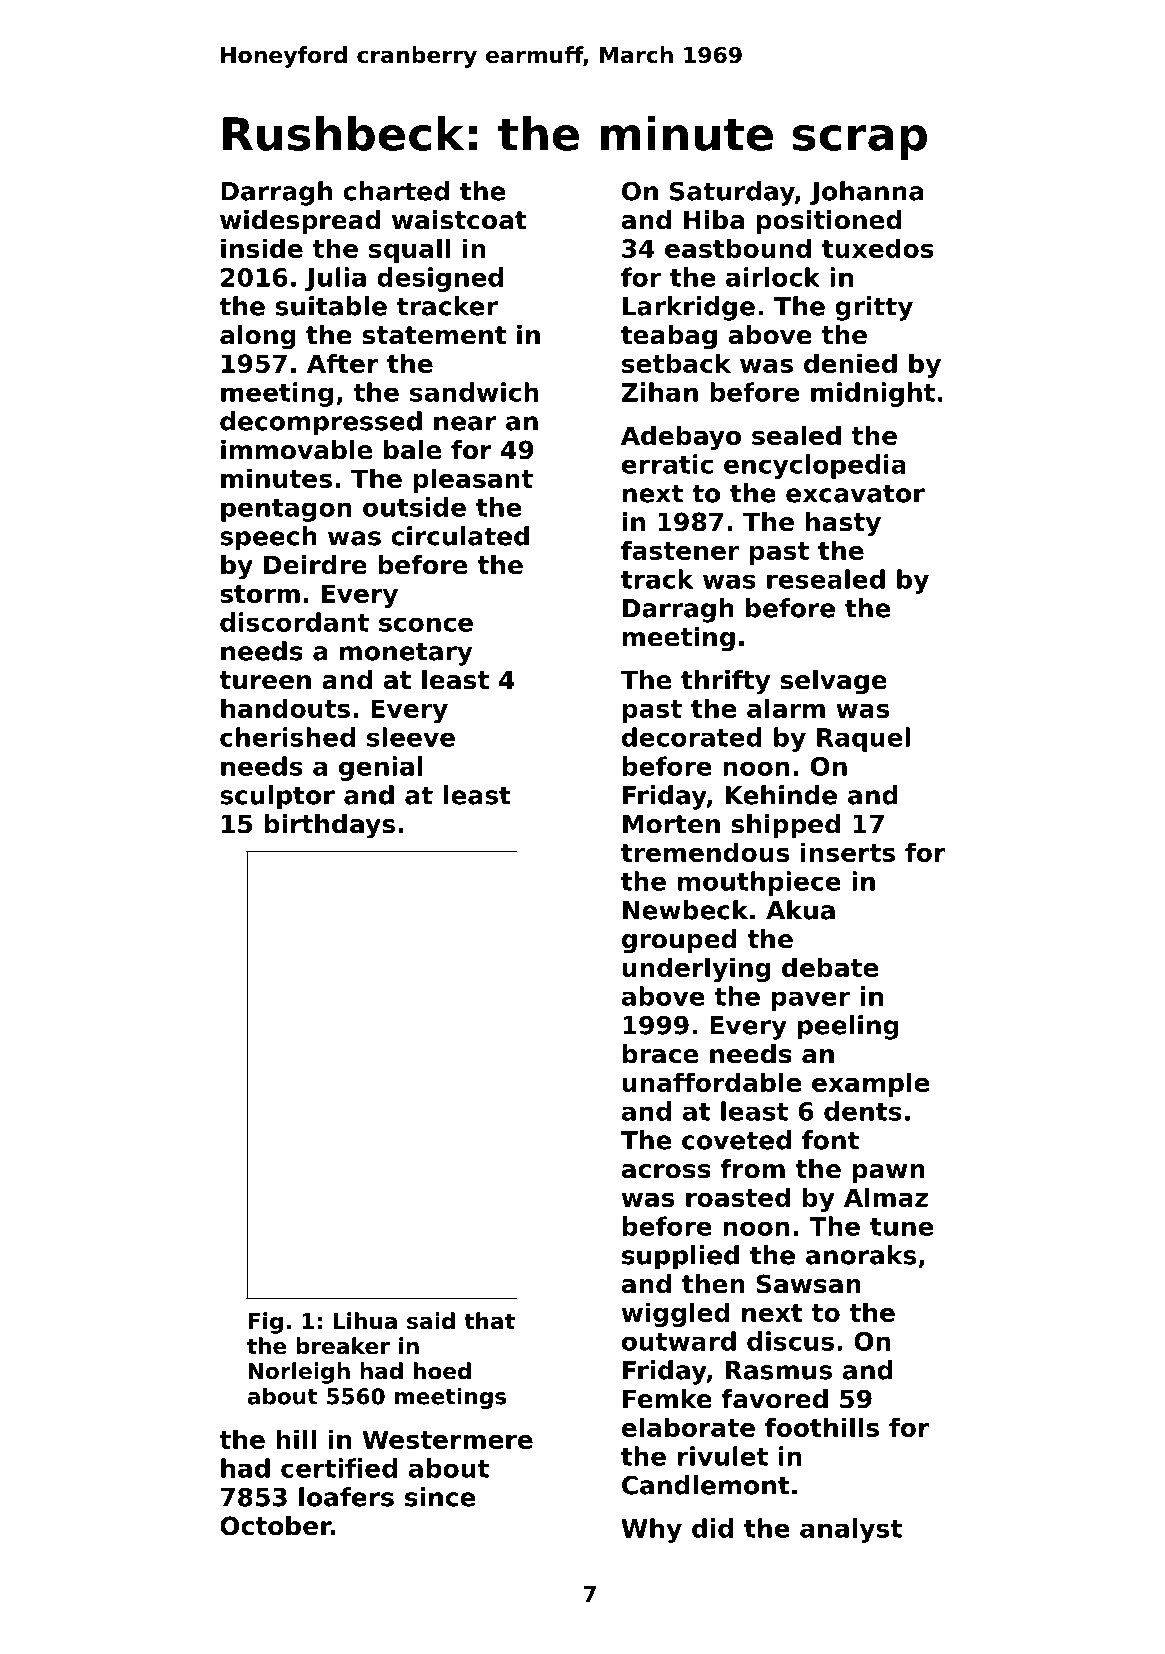 The width and height of the page is (1165, 1654). I want to click on Saturday, so click(732, 193).
